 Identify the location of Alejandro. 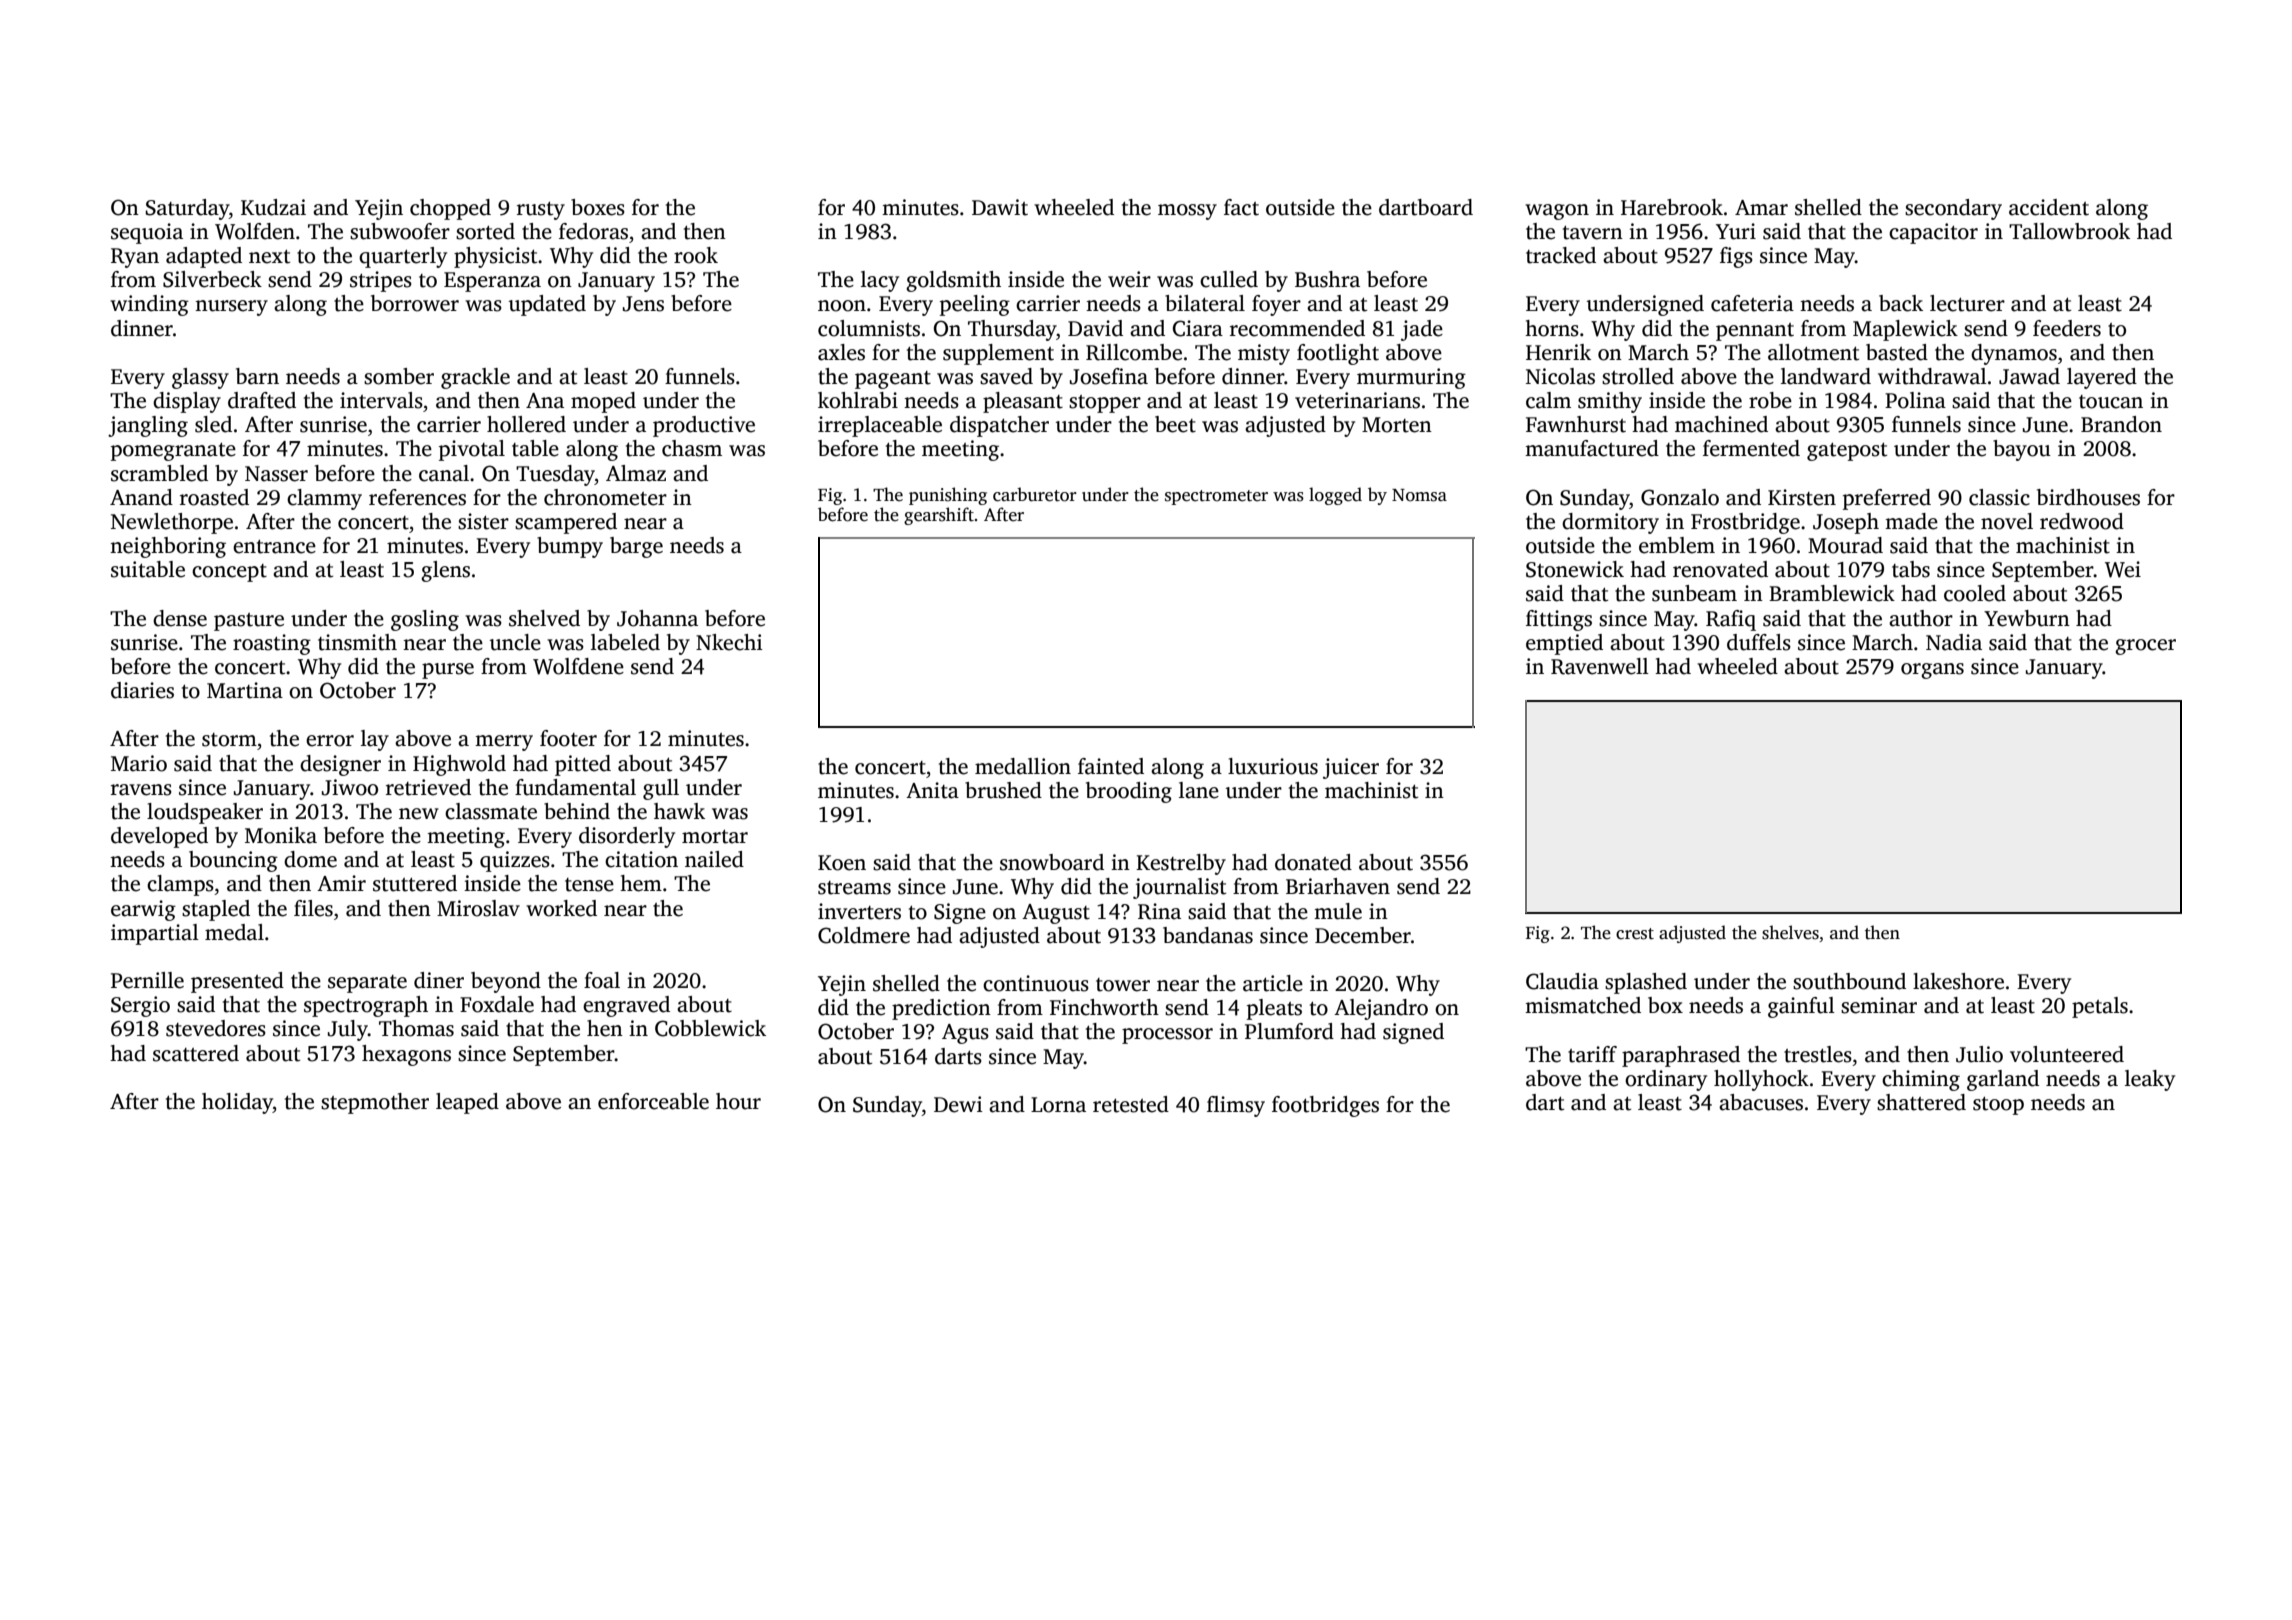
(1381, 1009).
